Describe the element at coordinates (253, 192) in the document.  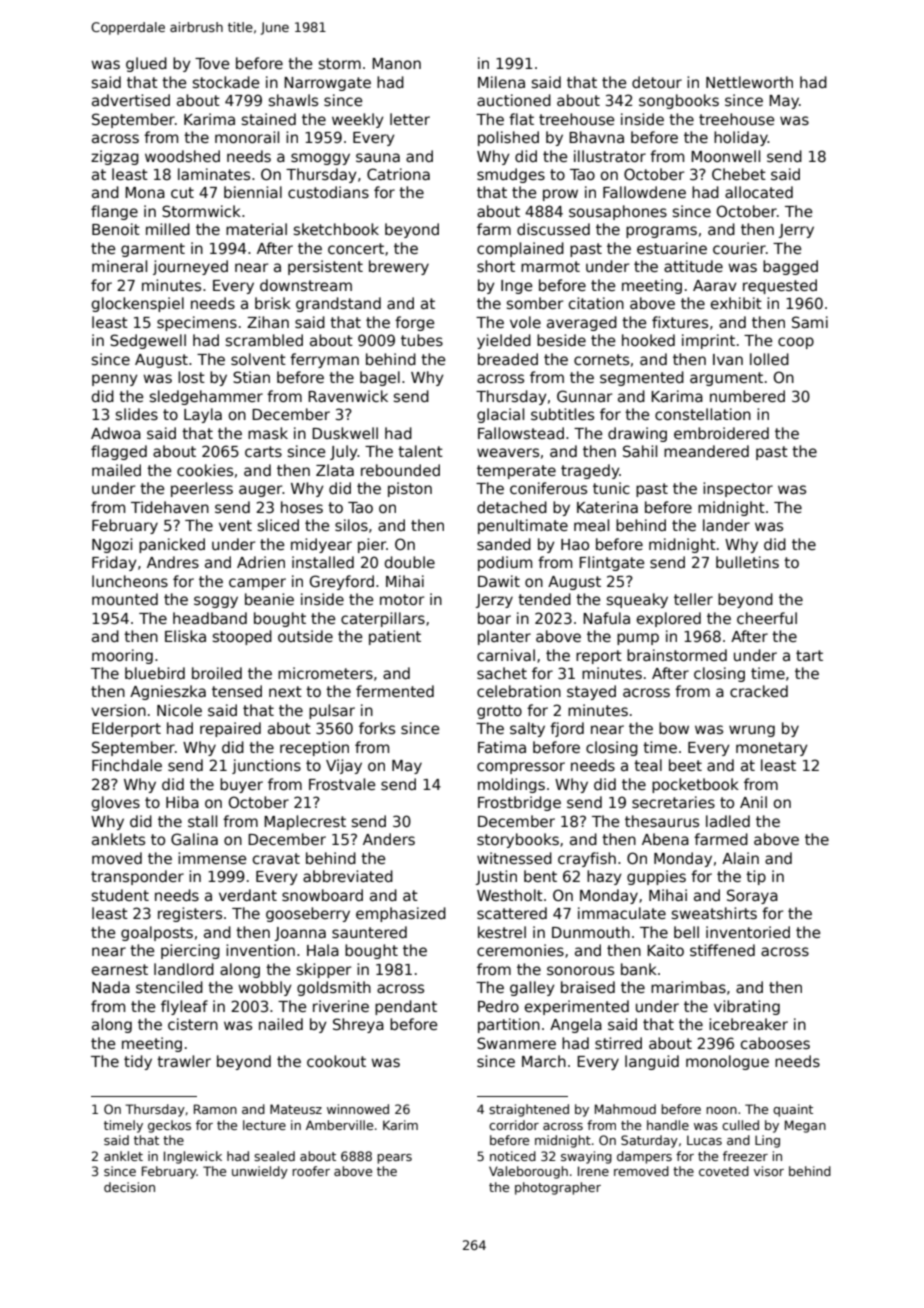
I see `biennial` at that location.
